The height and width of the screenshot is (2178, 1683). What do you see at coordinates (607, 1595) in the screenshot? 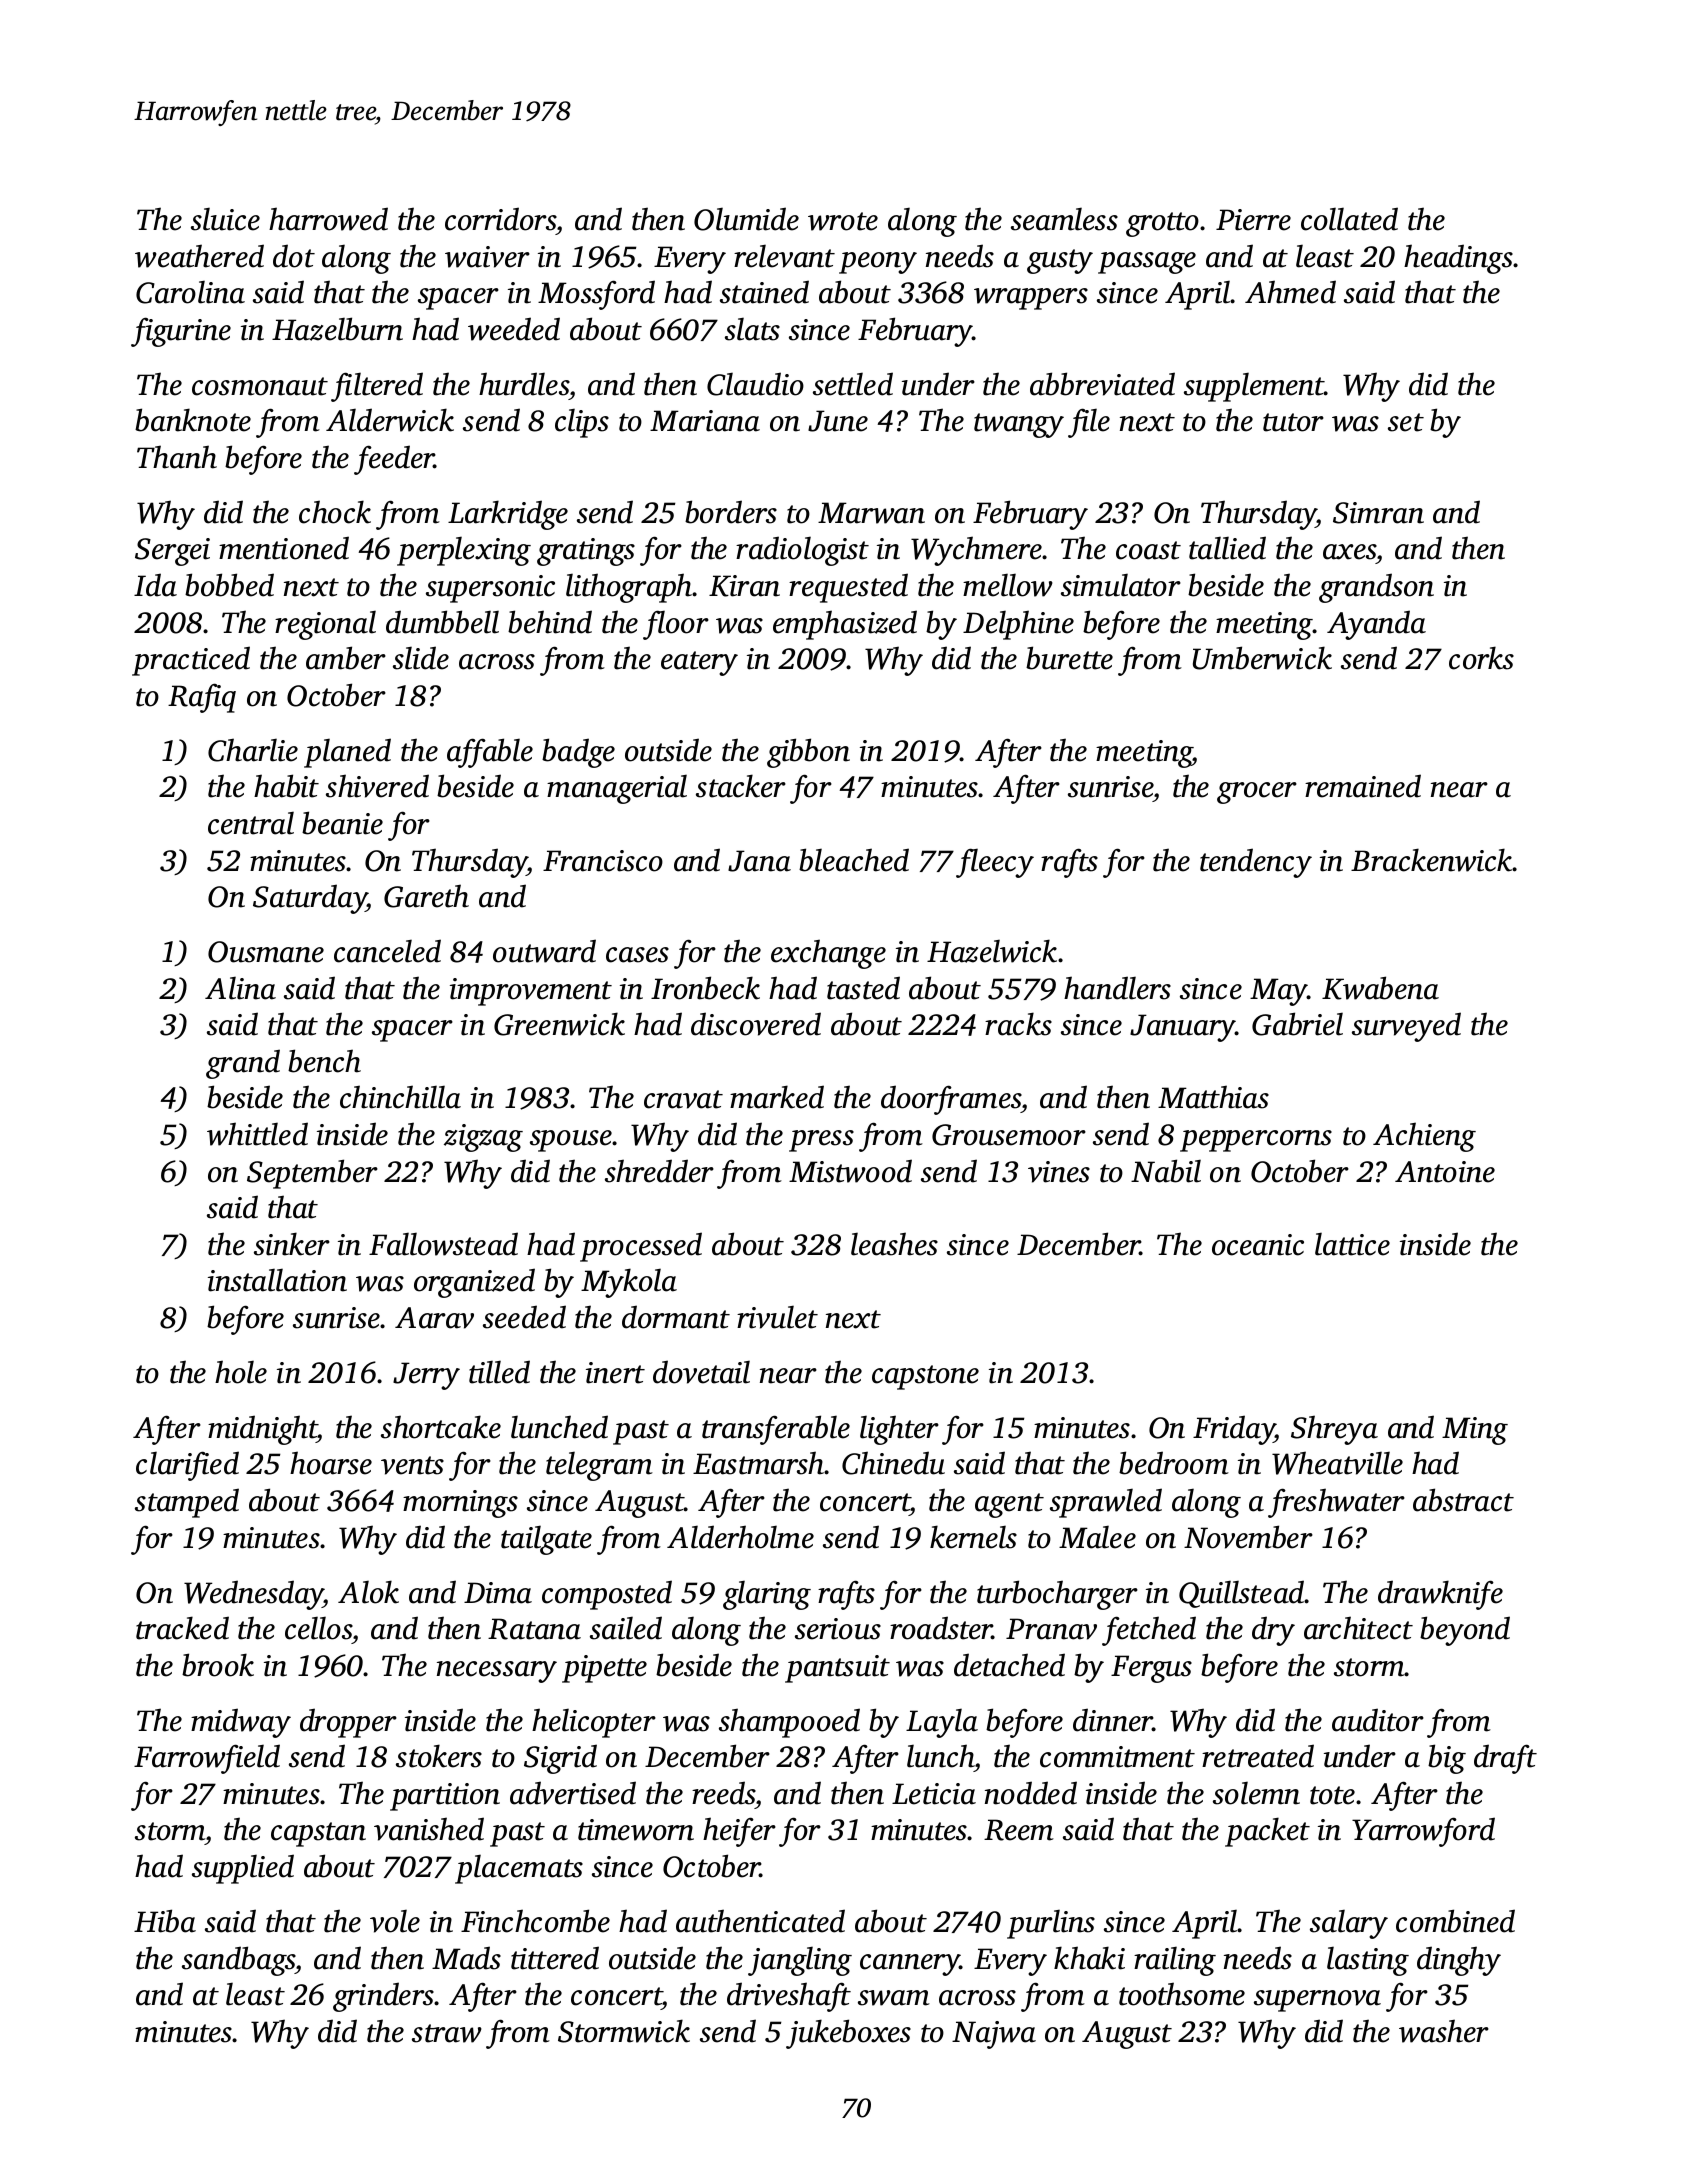
I see `composted` at bounding box center [607, 1595].
